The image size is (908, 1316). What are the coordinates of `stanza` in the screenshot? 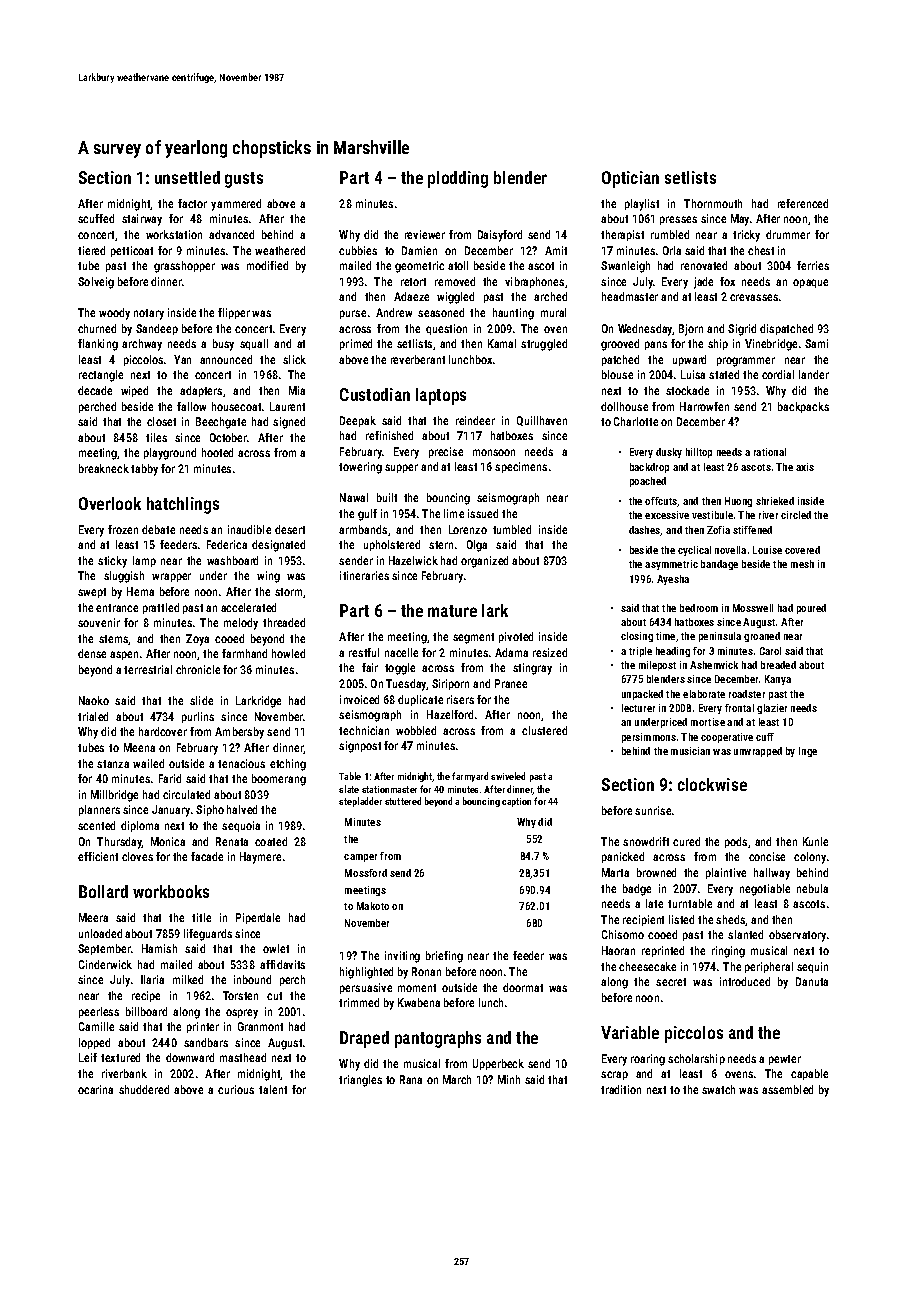 It's located at (113, 764).
